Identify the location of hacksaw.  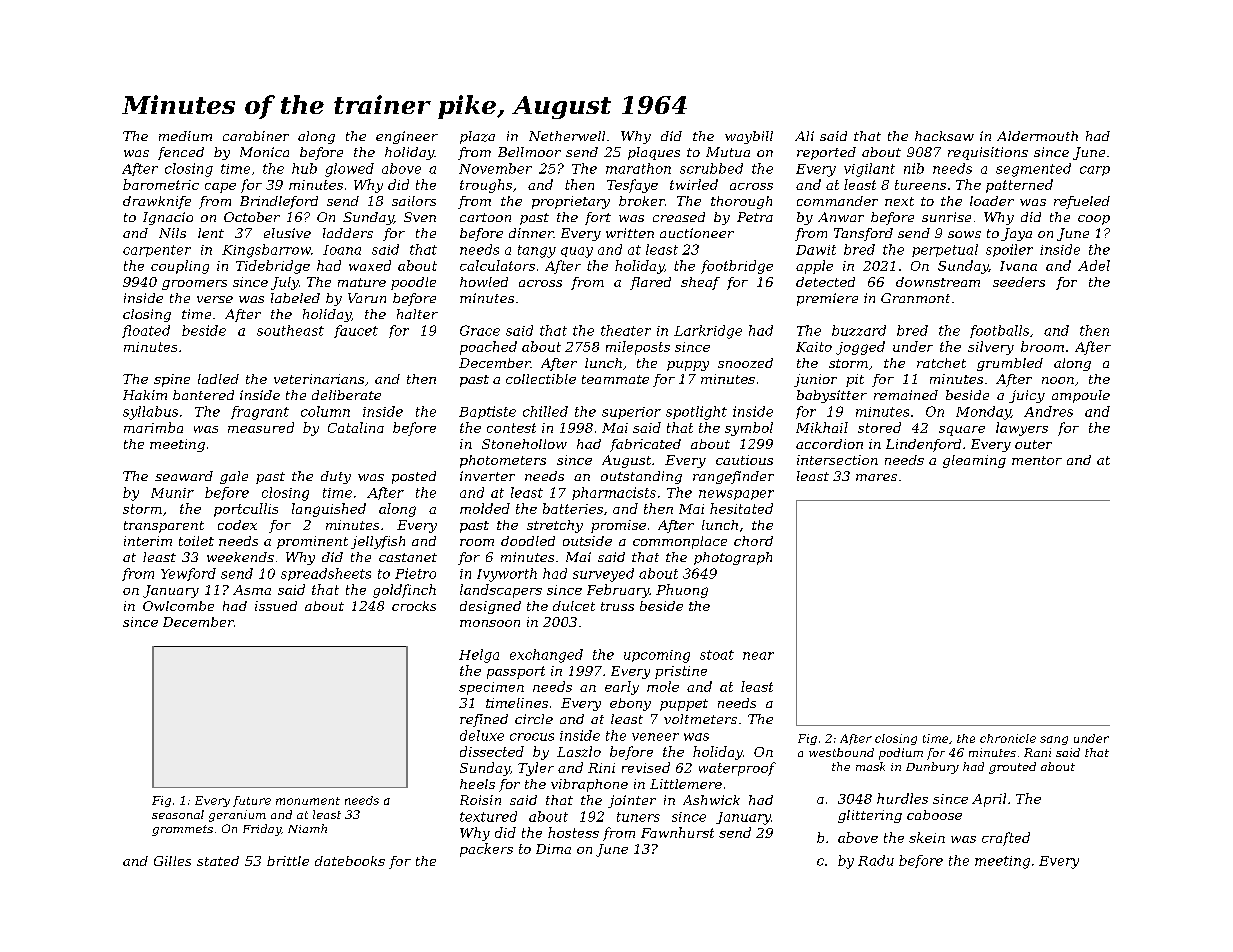
(944, 136).
